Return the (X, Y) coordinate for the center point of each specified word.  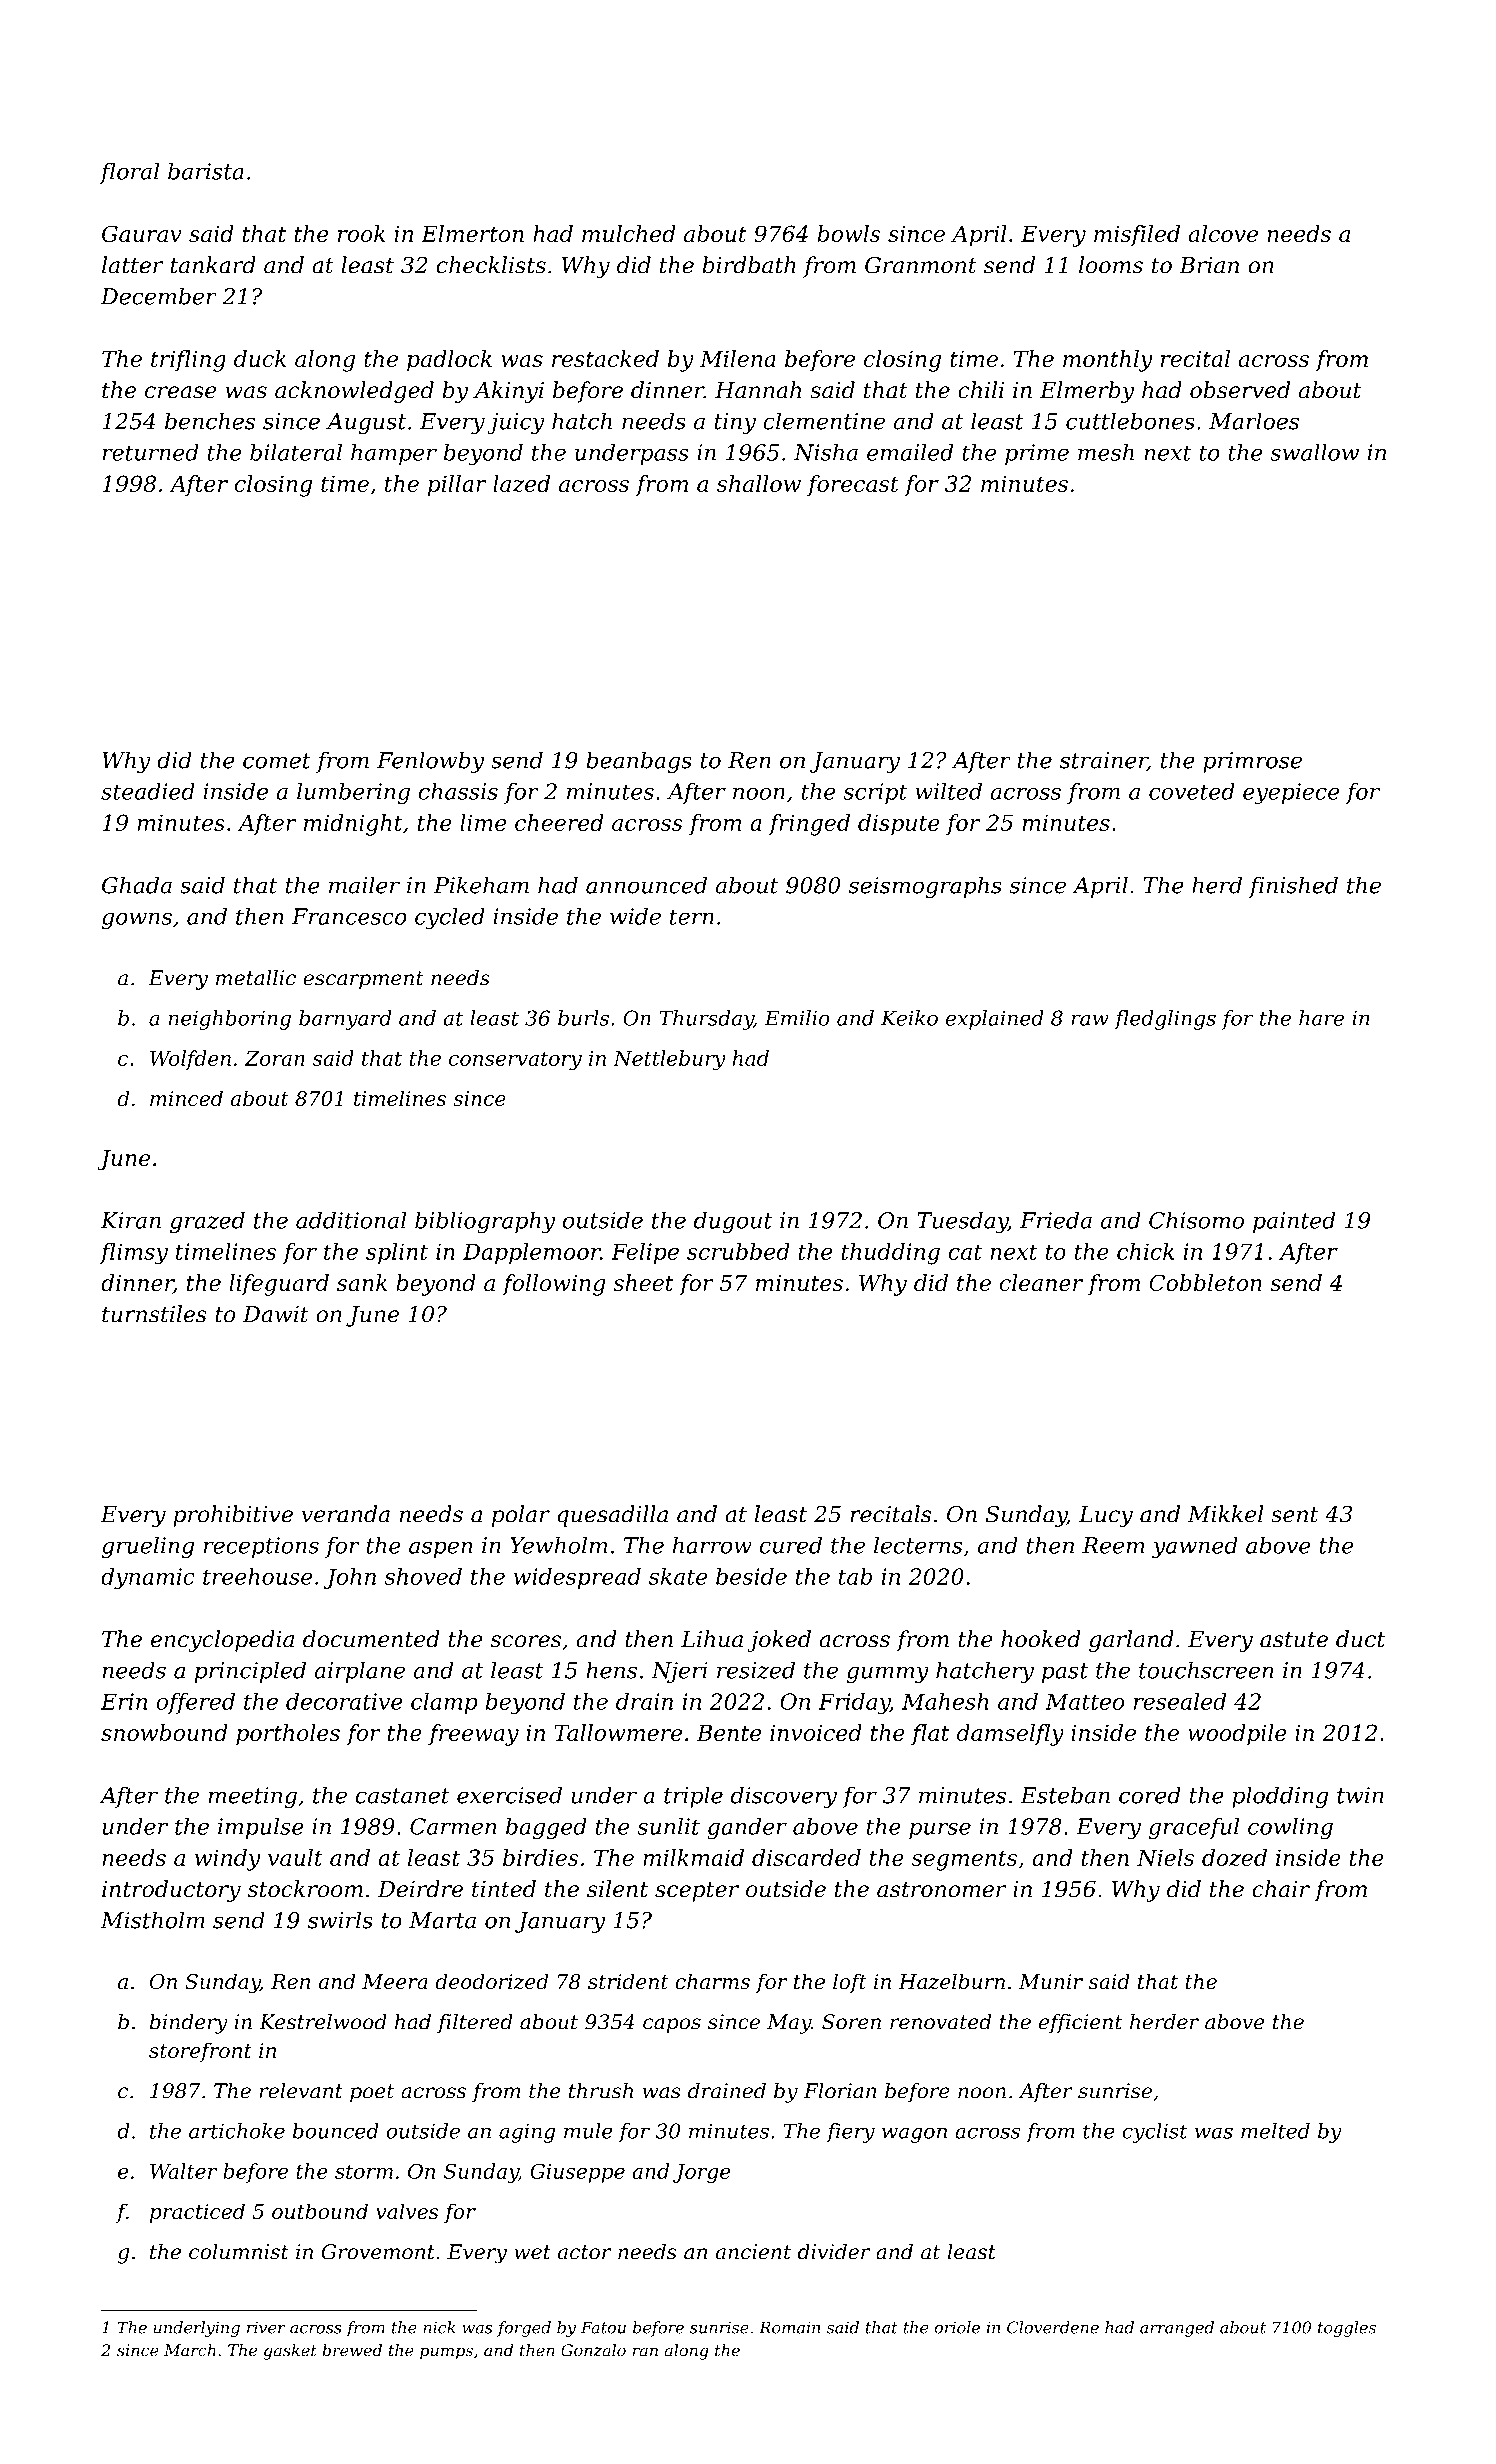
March (190, 2350)
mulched (629, 233)
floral (129, 173)
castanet (403, 1796)
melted (1275, 2131)
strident (628, 1981)
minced (186, 1098)
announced (646, 885)
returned (151, 452)
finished (1293, 887)
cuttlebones (1130, 421)
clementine (824, 421)
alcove (1223, 233)
